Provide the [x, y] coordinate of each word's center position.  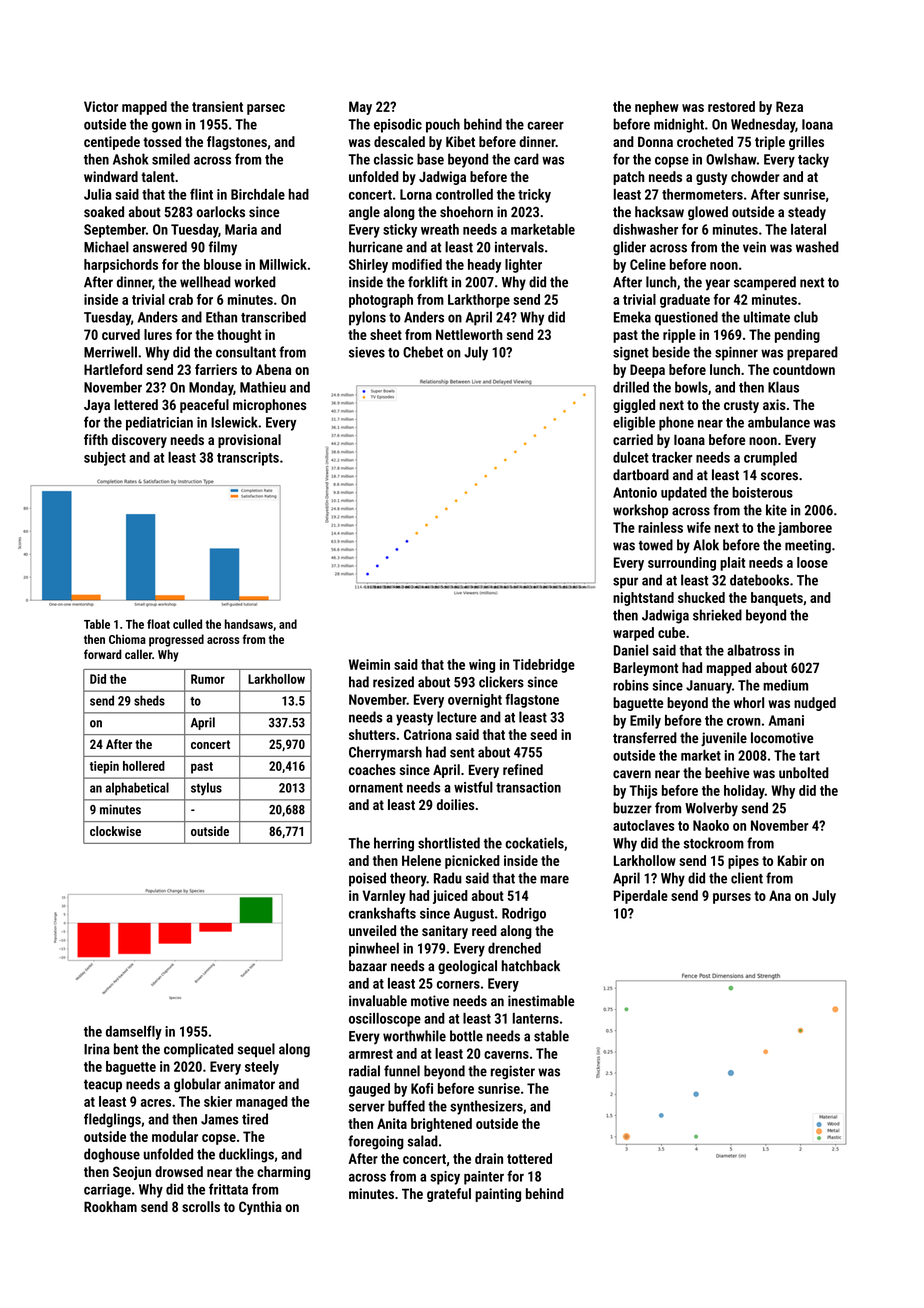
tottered [529, 1158]
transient [217, 106]
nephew [657, 108]
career [545, 125]
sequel [256, 1050]
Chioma [127, 639]
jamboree [805, 529]
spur [625, 583]
